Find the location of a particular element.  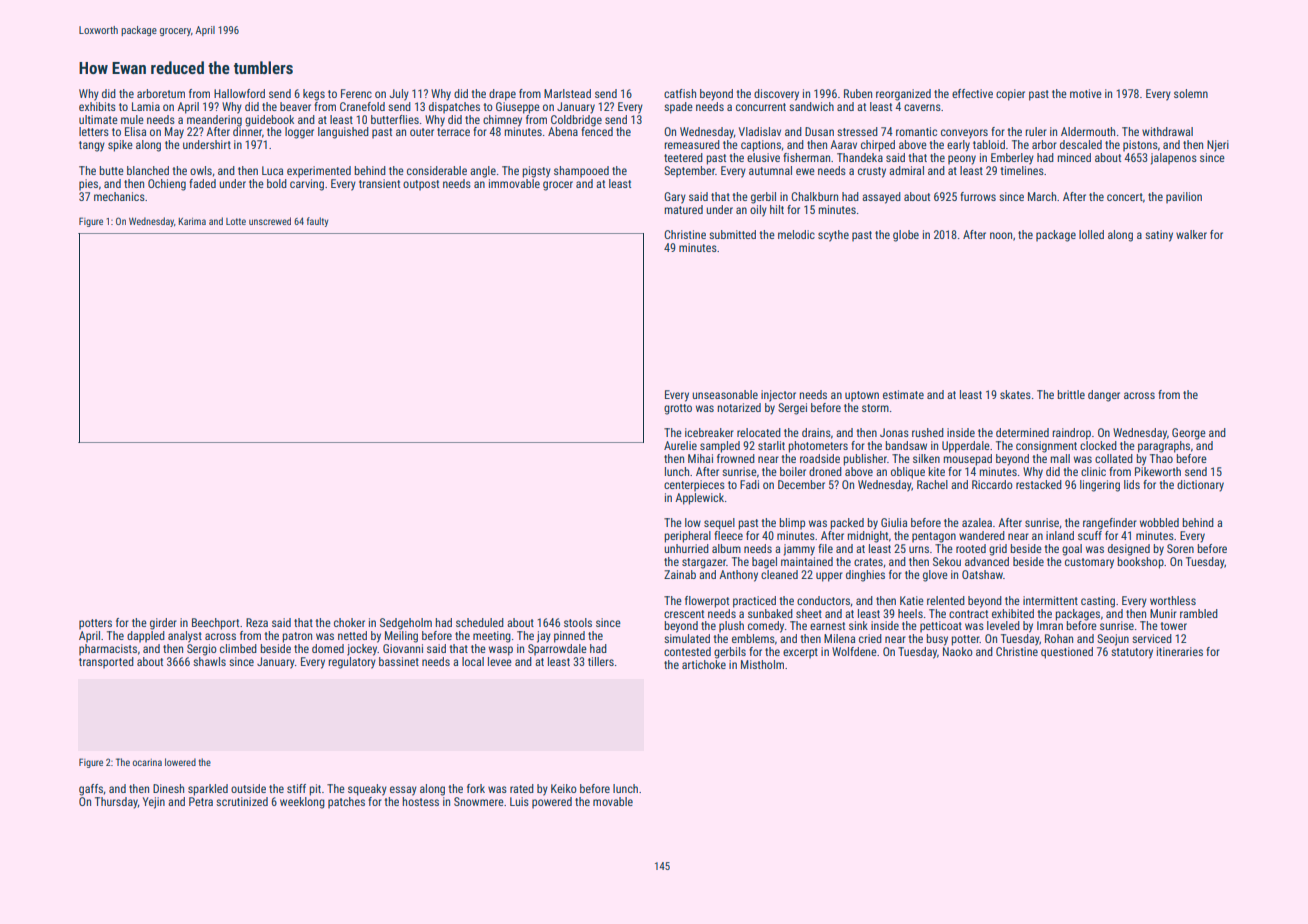

gaffs is located at coordinates (91, 790).
